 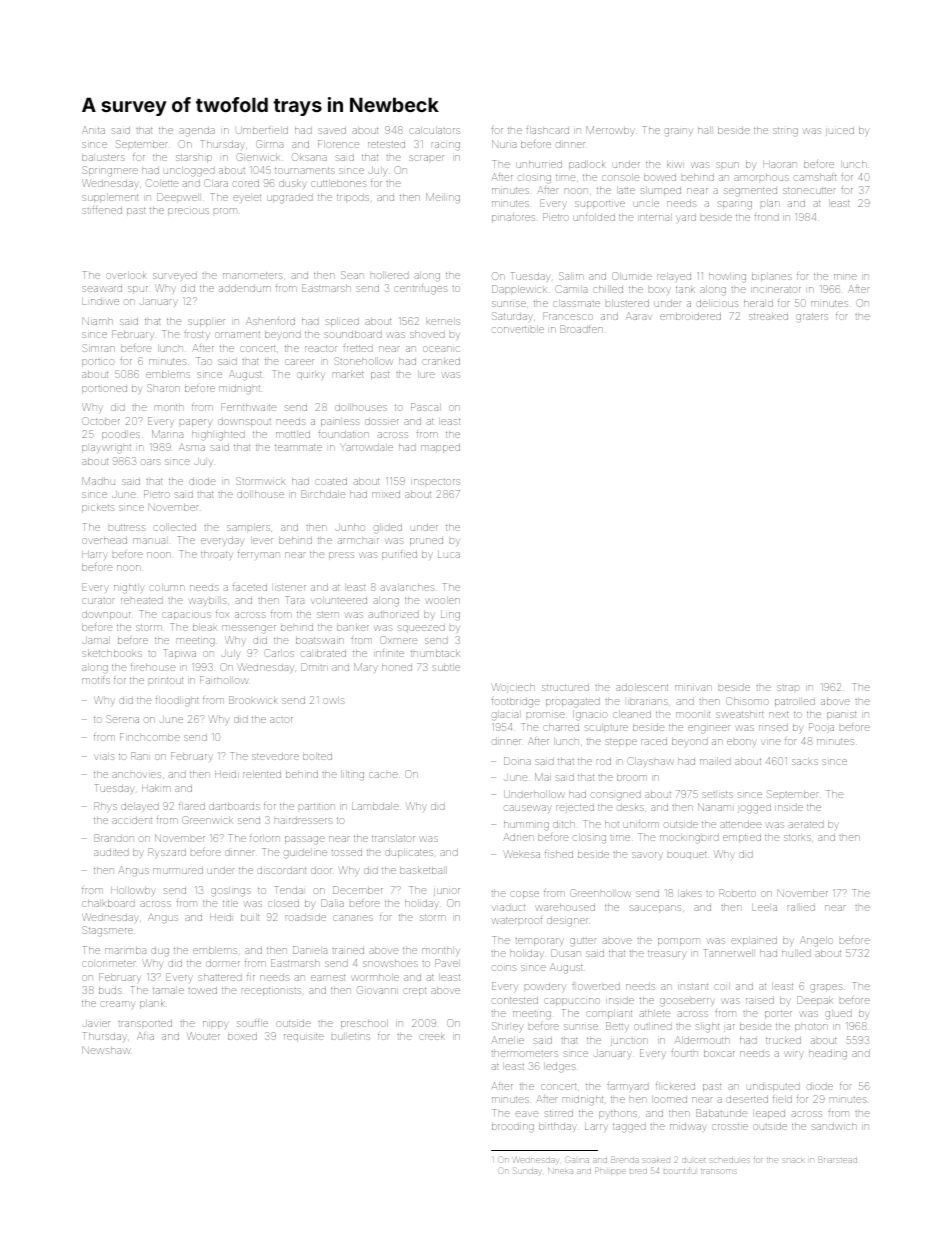 I want to click on stiffened, so click(x=102, y=210).
